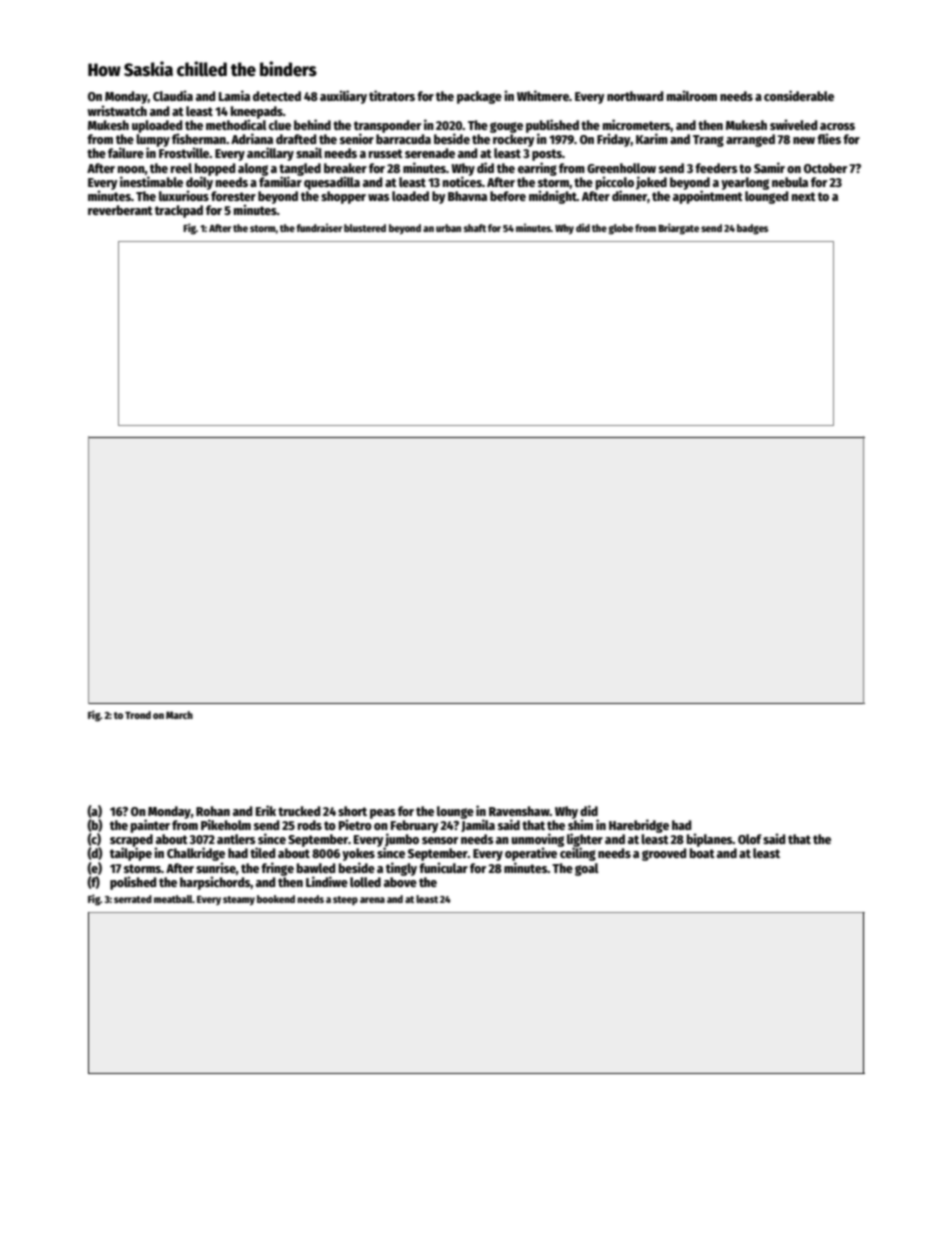 This document has width=952, height=1233. Describe the element at coordinates (752, 229) in the document. I see `badges` at that location.
